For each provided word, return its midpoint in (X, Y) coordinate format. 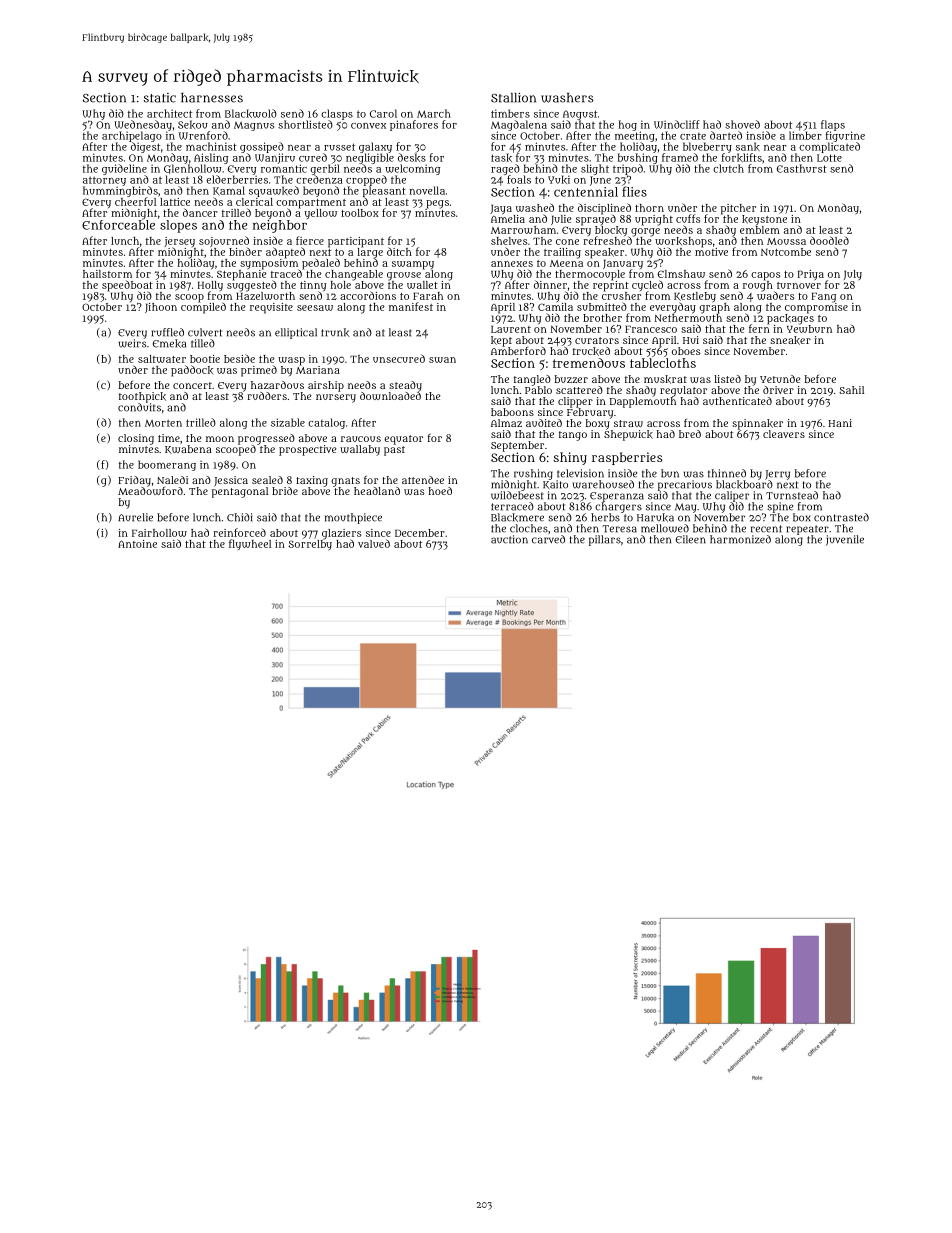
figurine (845, 136)
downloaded (390, 396)
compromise (816, 308)
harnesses (212, 98)
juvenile (845, 540)
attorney (104, 181)
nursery (336, 398)
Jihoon (161, 308)
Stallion (513, 97)
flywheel (250, 544)
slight (595, 169)
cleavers (784, 434)
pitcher (738, 209)
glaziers (341, 534)
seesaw (315, 308)
